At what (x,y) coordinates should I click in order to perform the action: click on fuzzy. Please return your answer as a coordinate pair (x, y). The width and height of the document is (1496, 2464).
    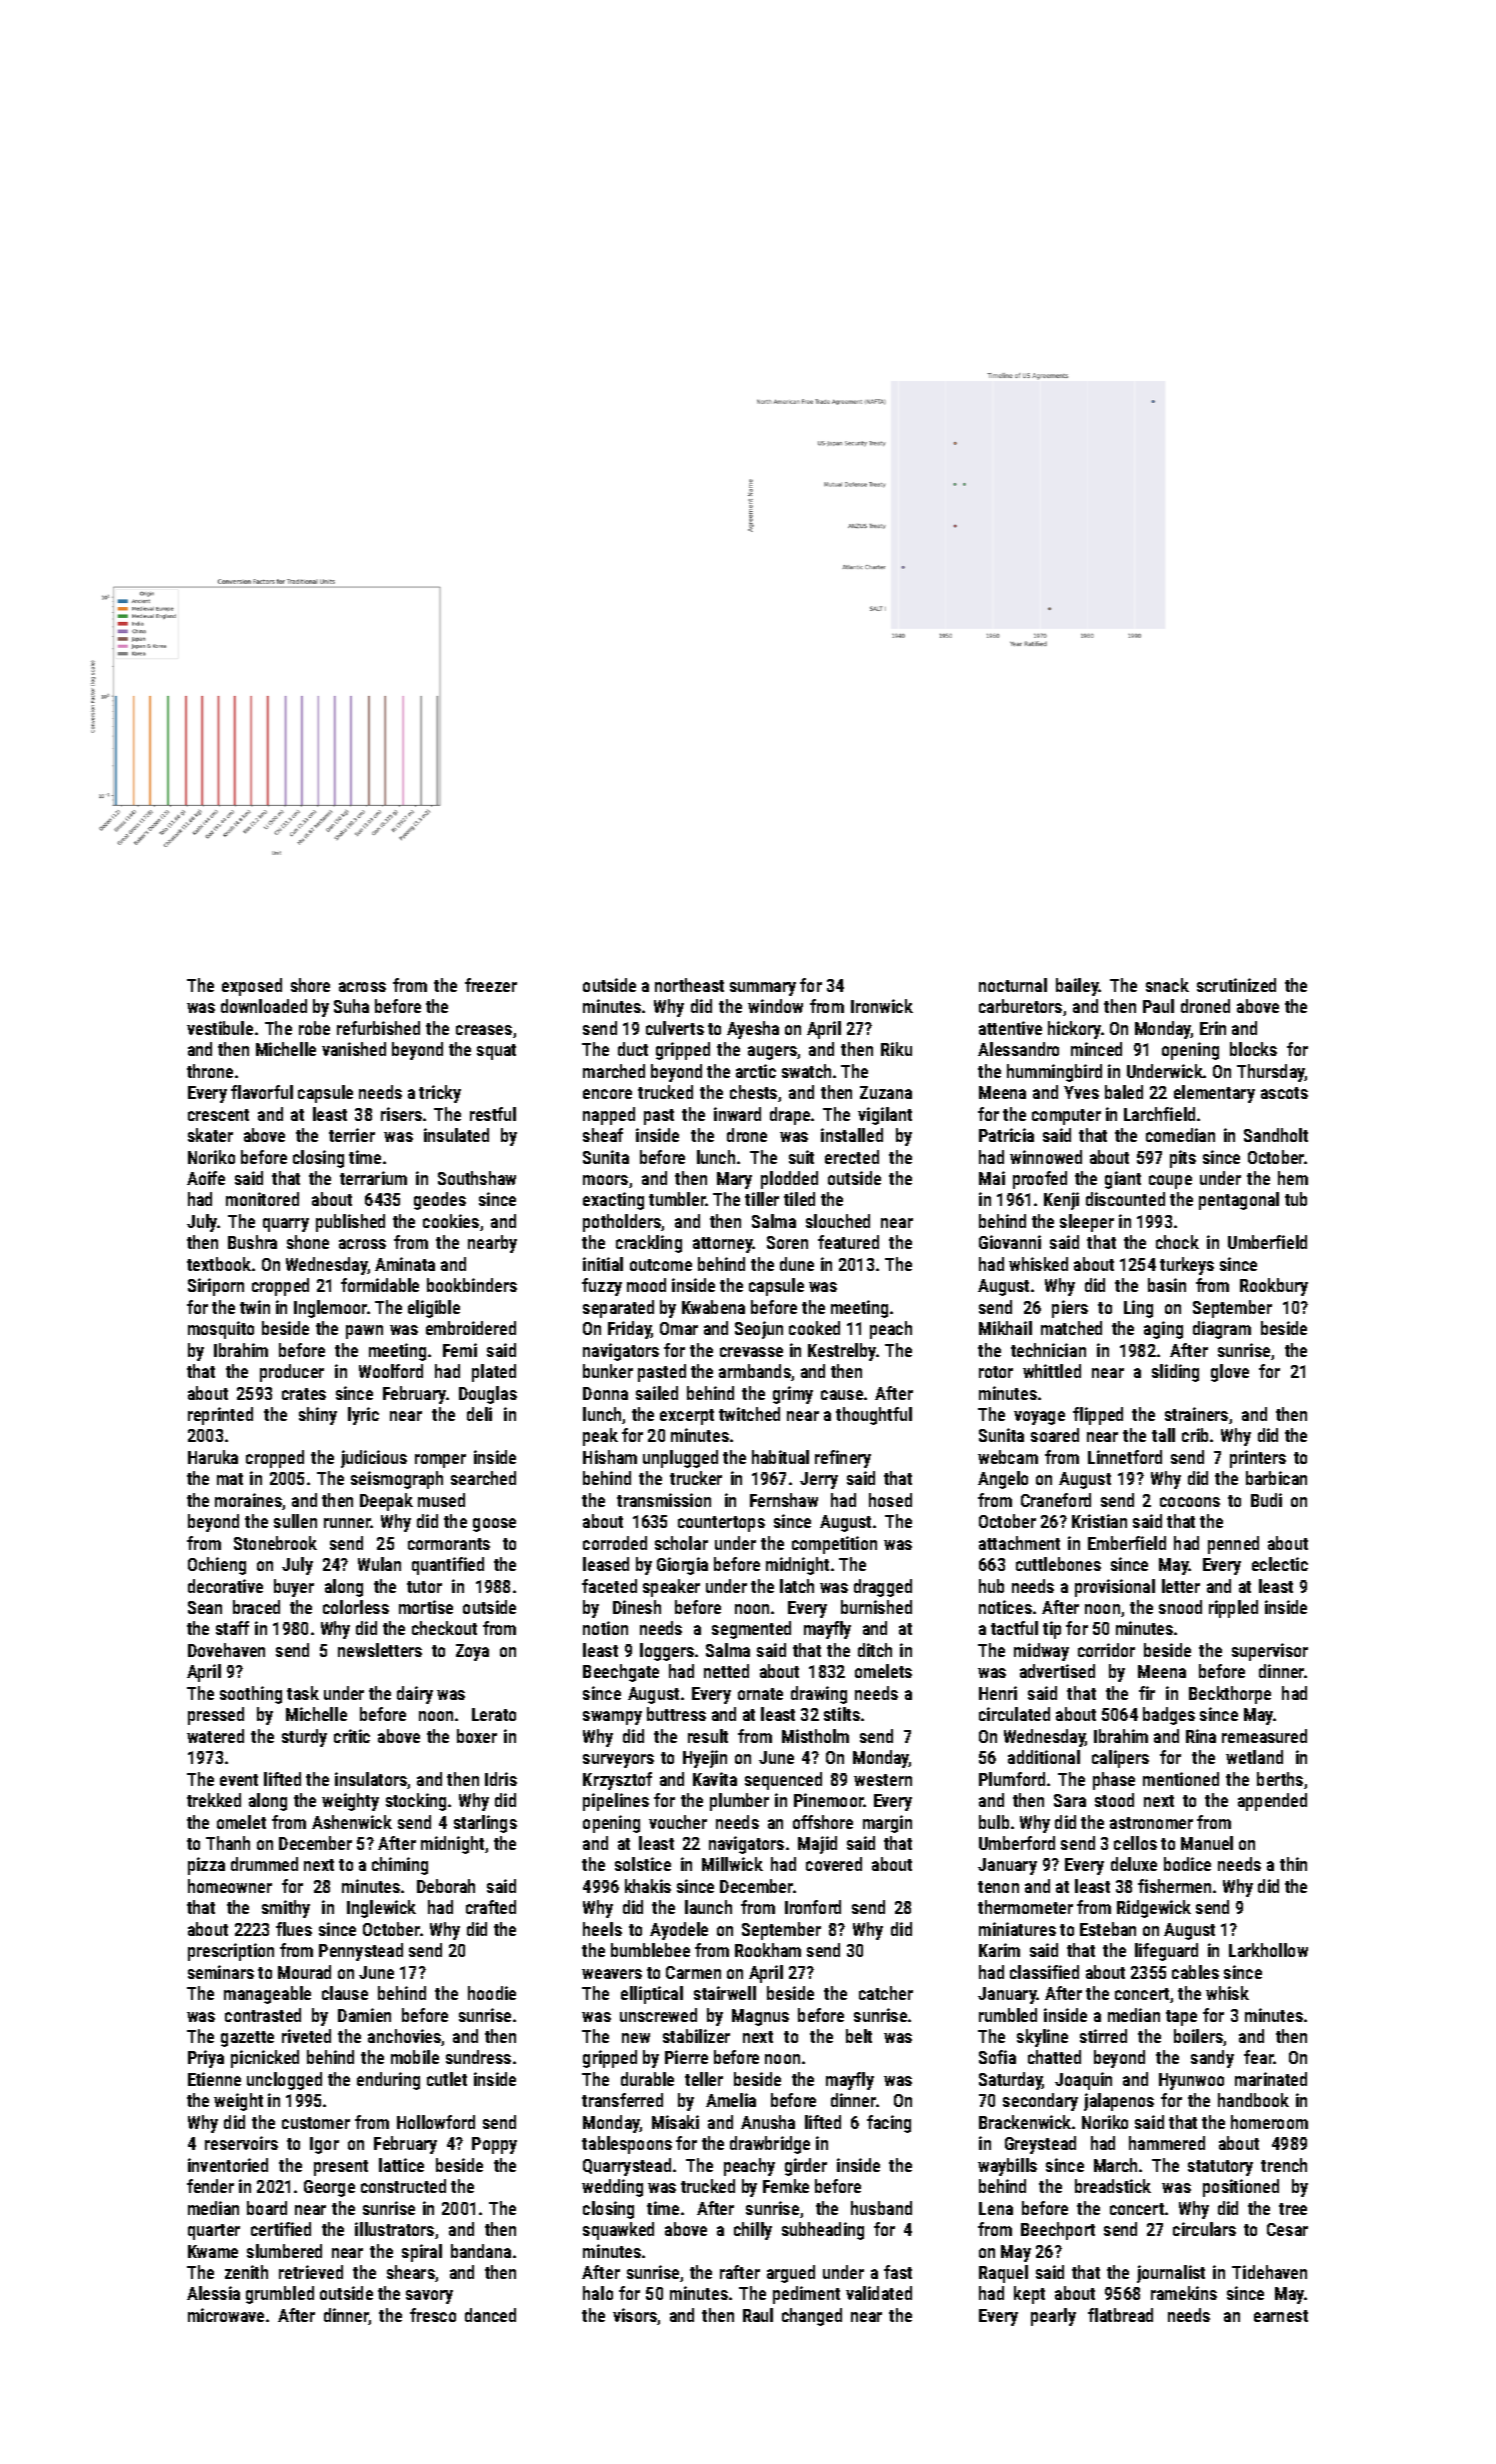
    Looking at the image, I should click on (602, 1287).
